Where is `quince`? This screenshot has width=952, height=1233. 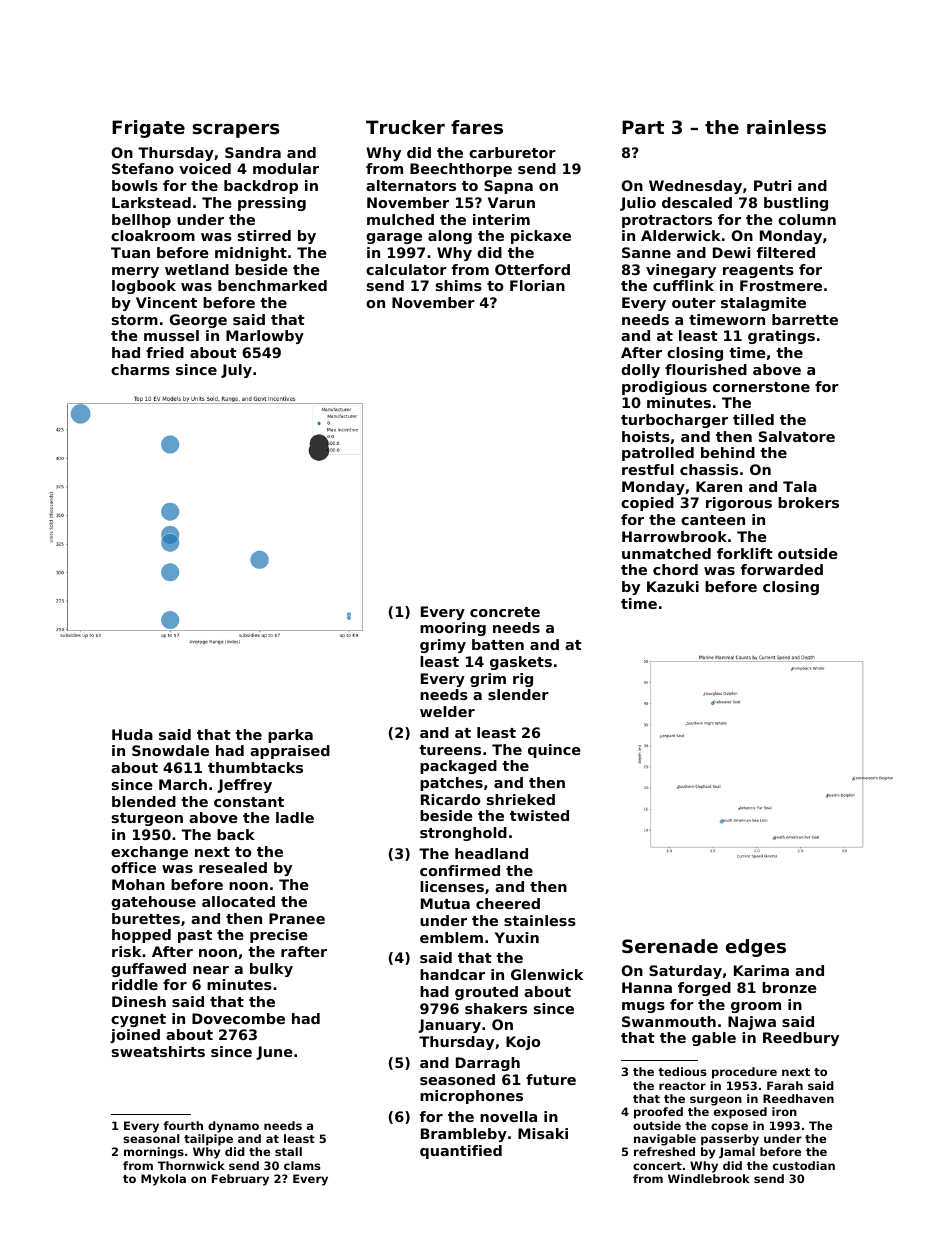
quince is located at coordinates (554, 751).
